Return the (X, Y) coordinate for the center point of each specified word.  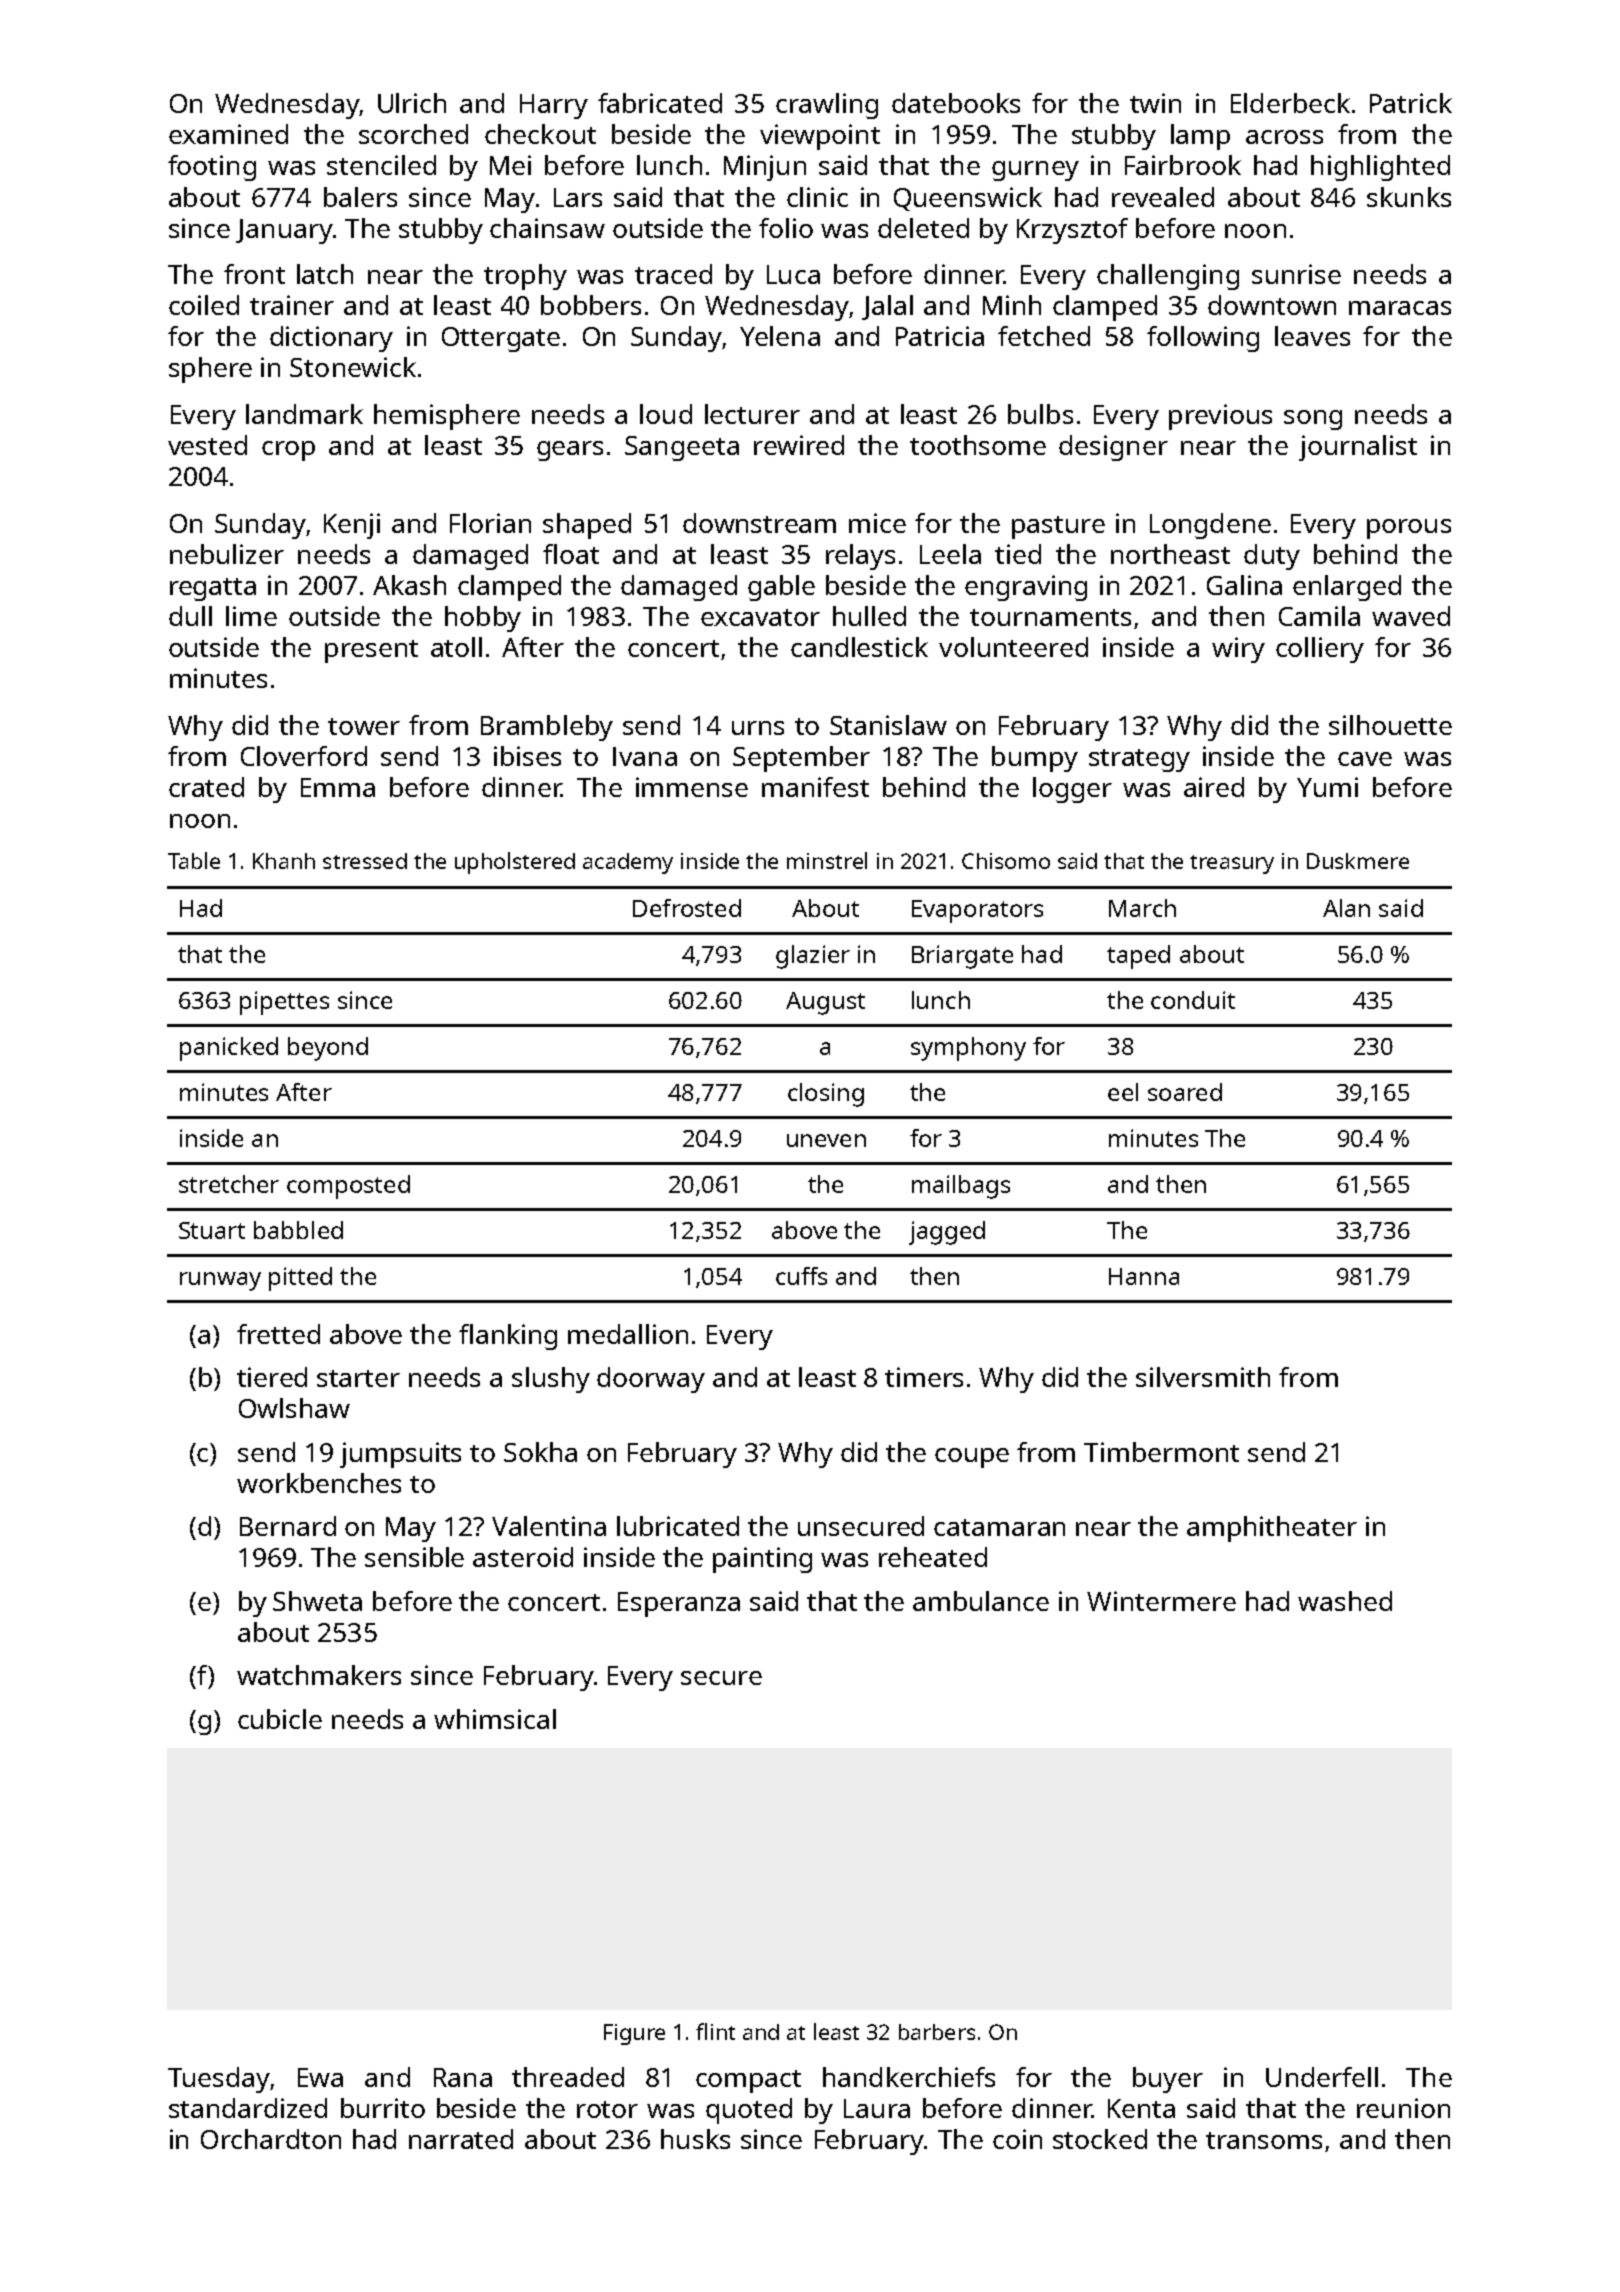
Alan (1346, 908)
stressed (365, 861)
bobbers (591, 305)
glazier (813, 957)
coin (1017, 2139)
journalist (1358, 448)
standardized (248, 2108)
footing (212, 168)
